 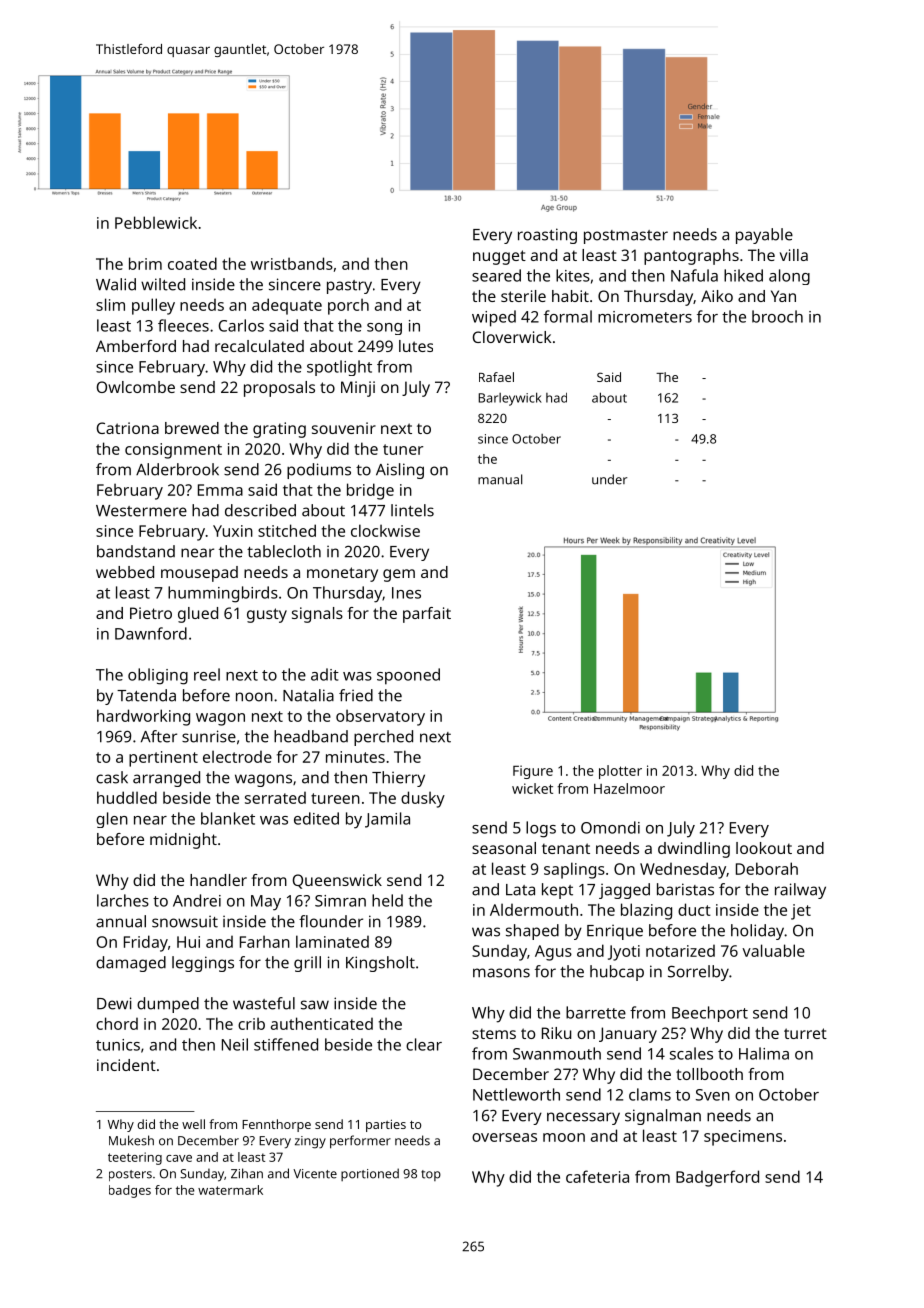 What do you see at coordinates (118, 1045) in the image?
I see `tunics` at bounding box center [118, 1045].
